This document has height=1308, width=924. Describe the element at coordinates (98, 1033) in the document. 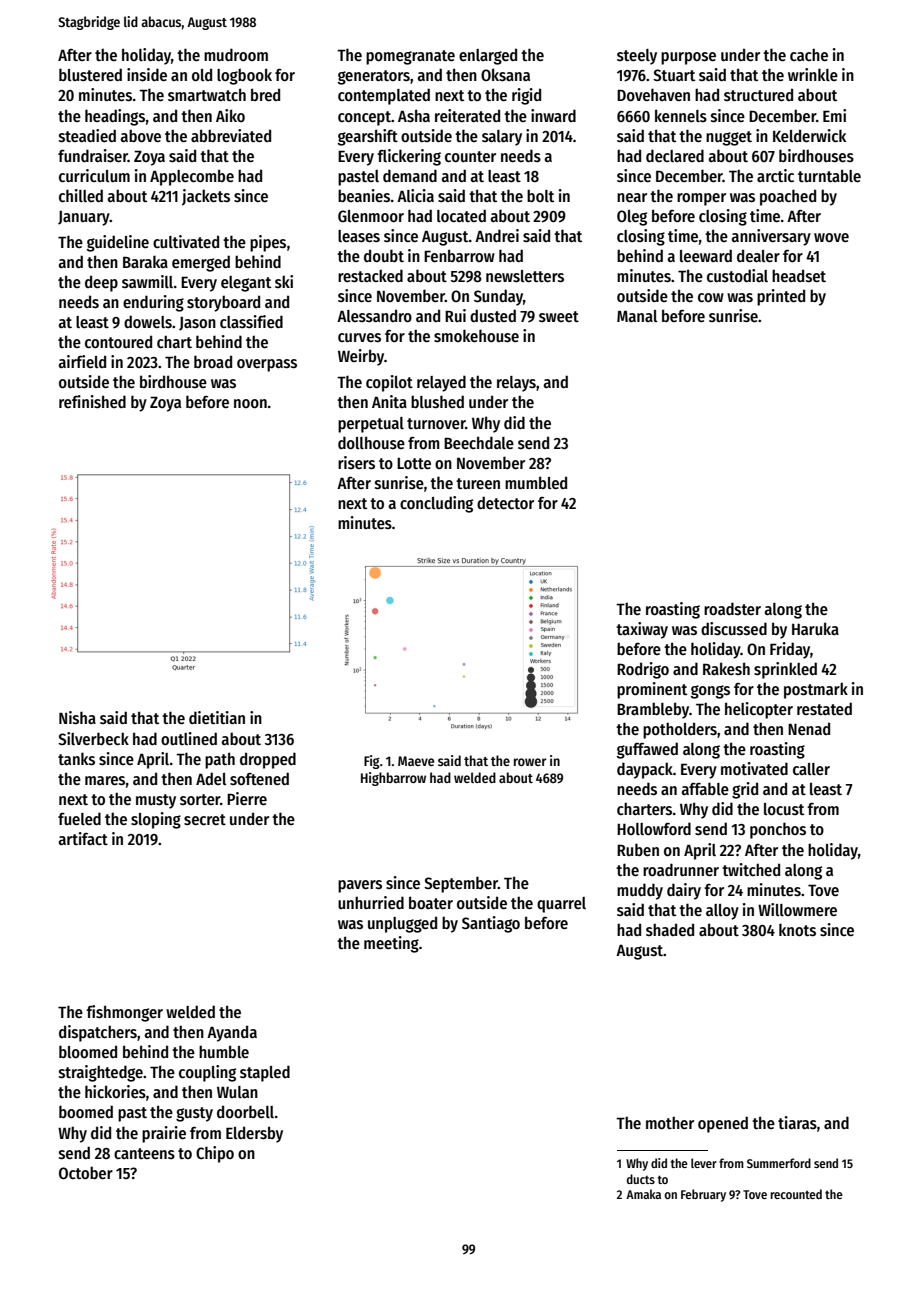

I see `dispatchers` at that location.
